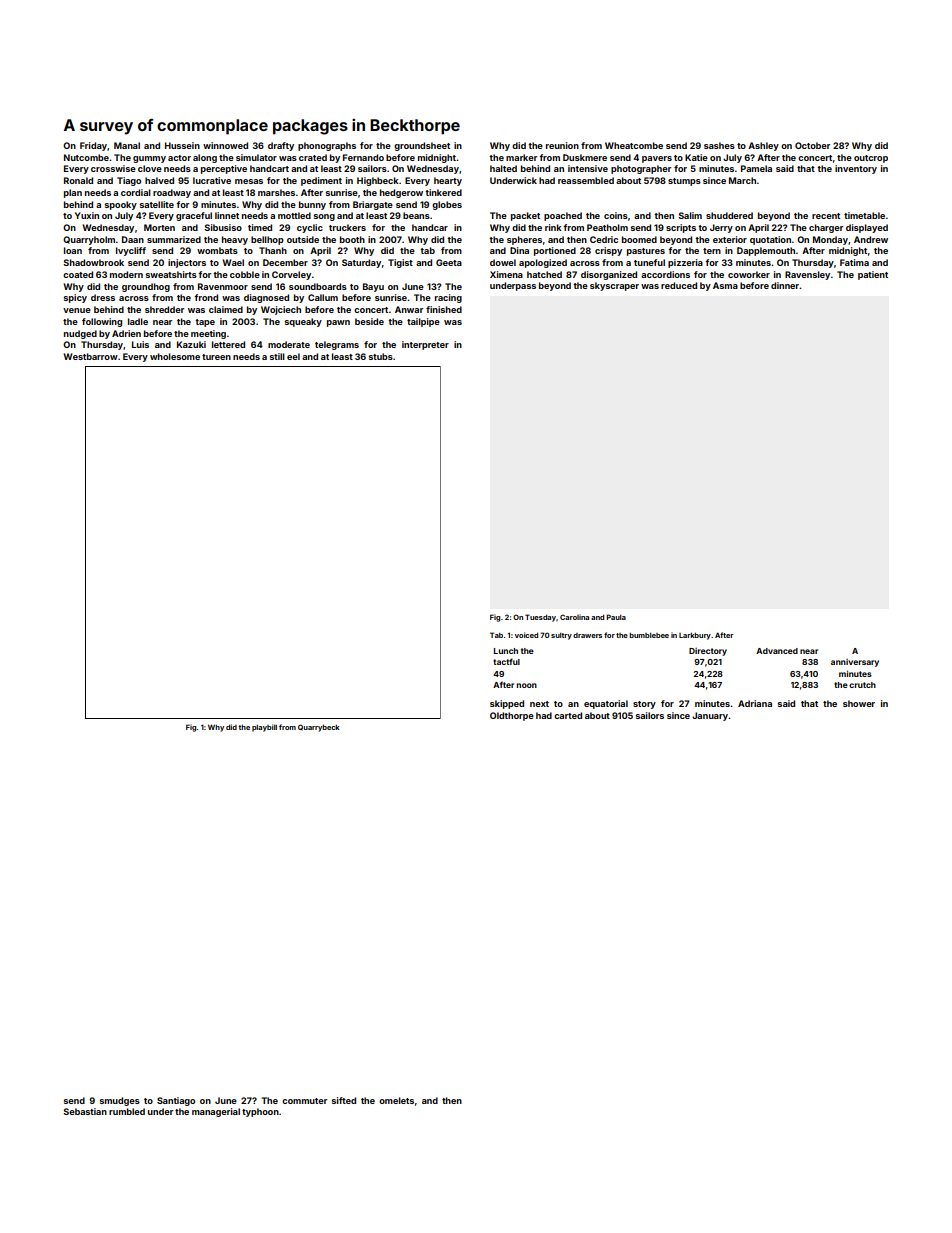 The height and width of the screenshot is (1233, 952). Describe the element at coordinates (785, 285) in the screenshot. I see `dinner` at that location.
